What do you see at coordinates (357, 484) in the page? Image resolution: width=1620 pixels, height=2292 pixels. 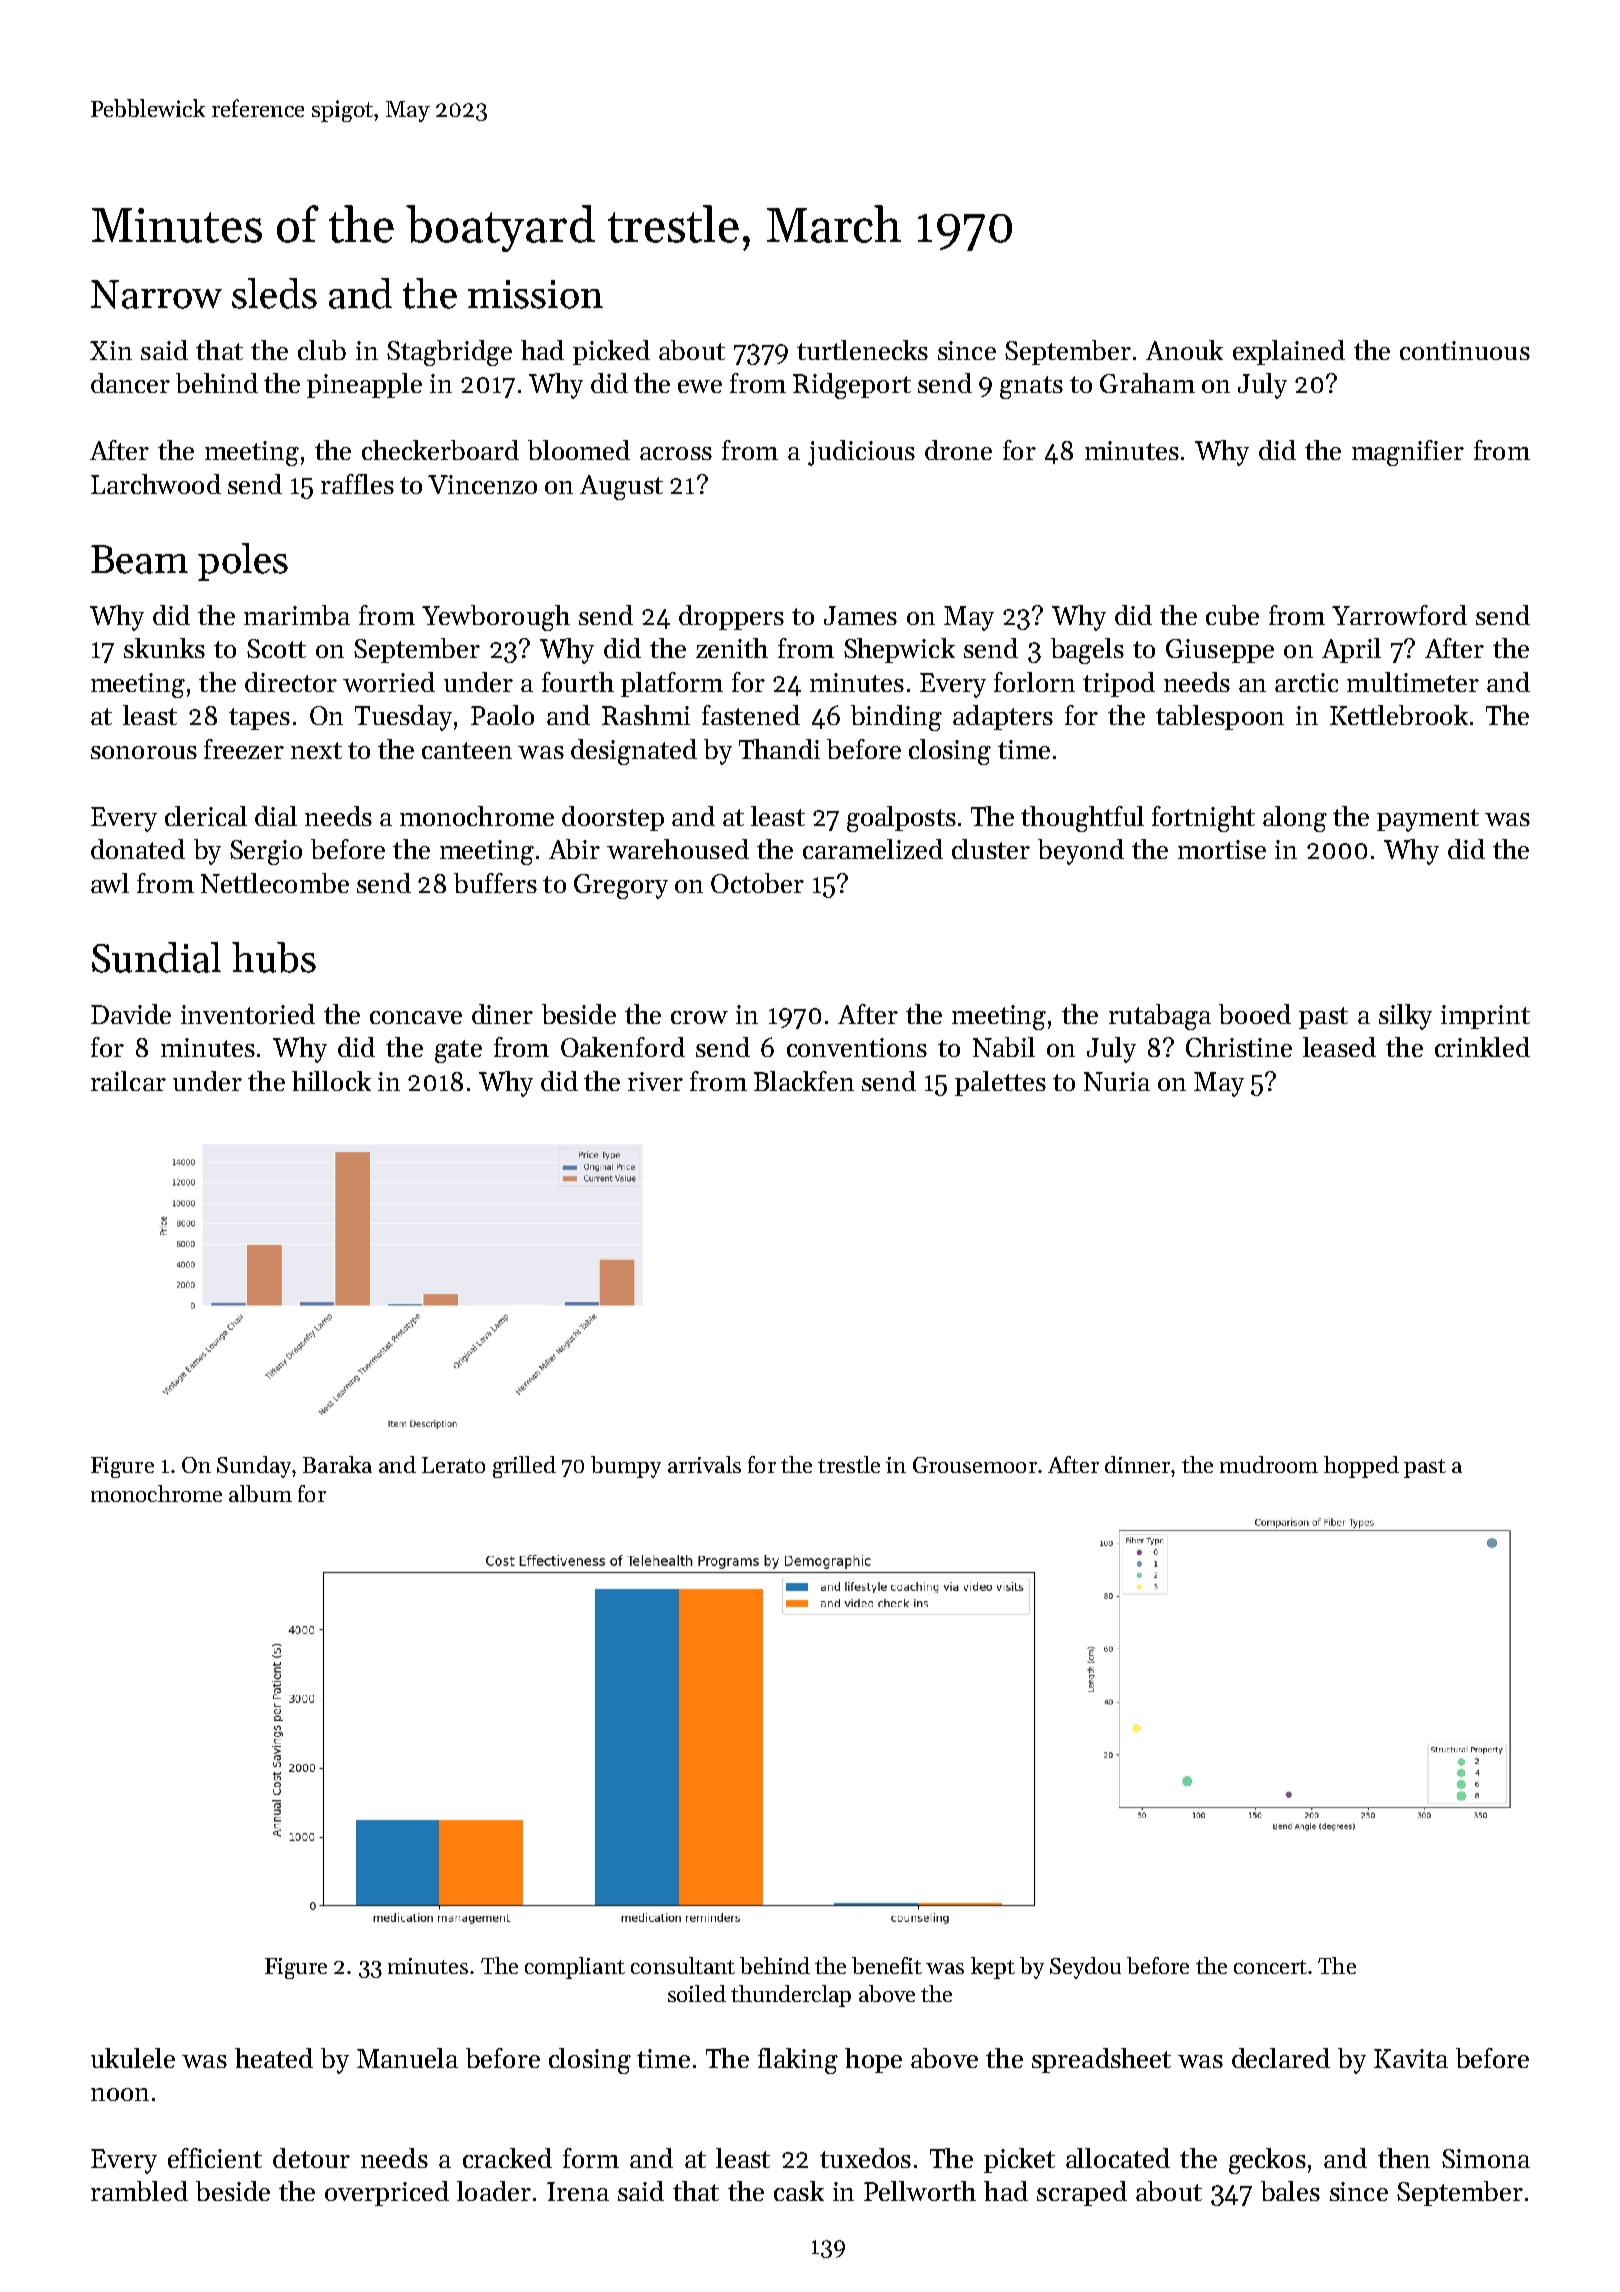 I see `raffles` at bounding box center [357, 484].
